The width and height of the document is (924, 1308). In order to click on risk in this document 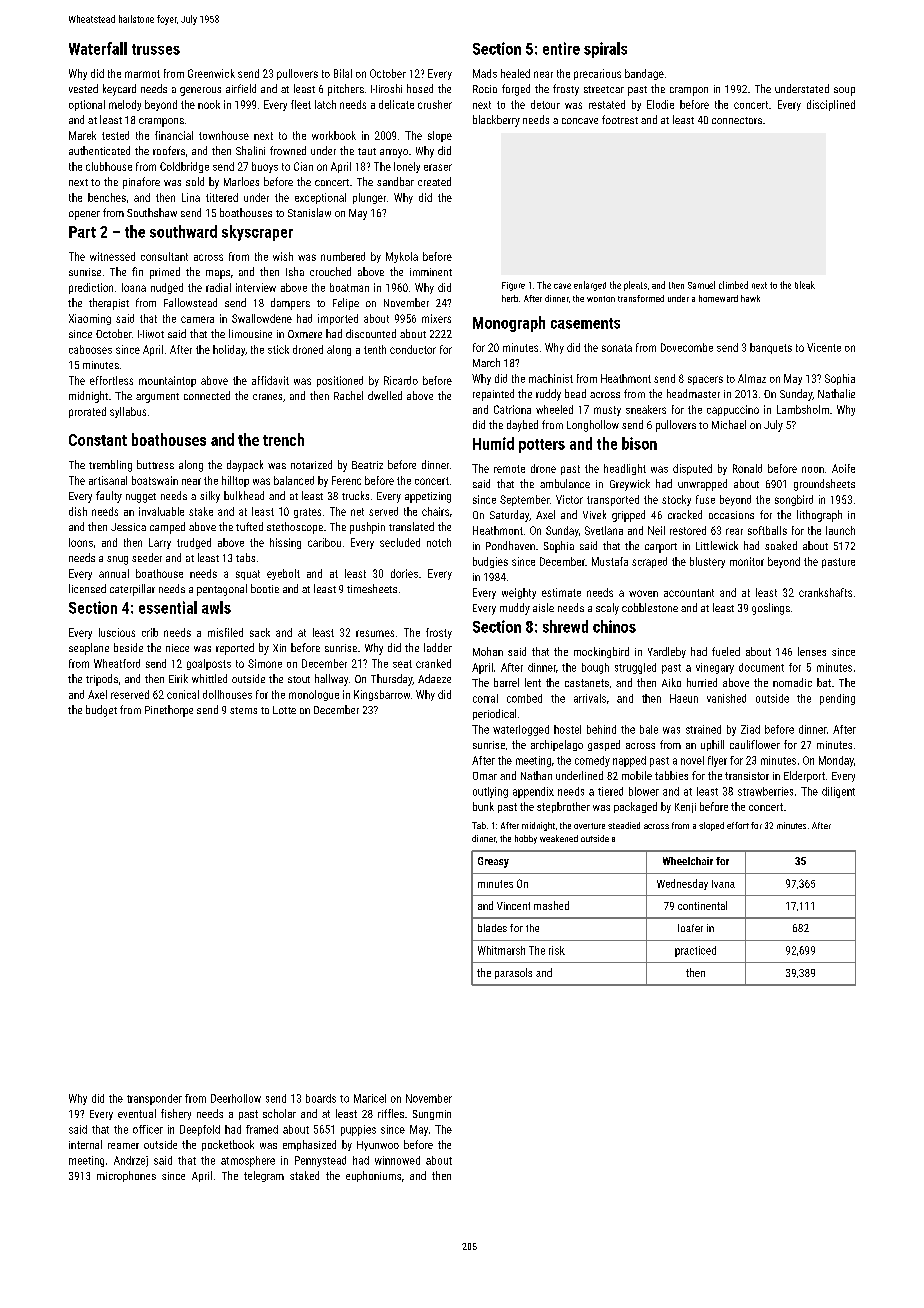, I will do `click(557, 950)`.
